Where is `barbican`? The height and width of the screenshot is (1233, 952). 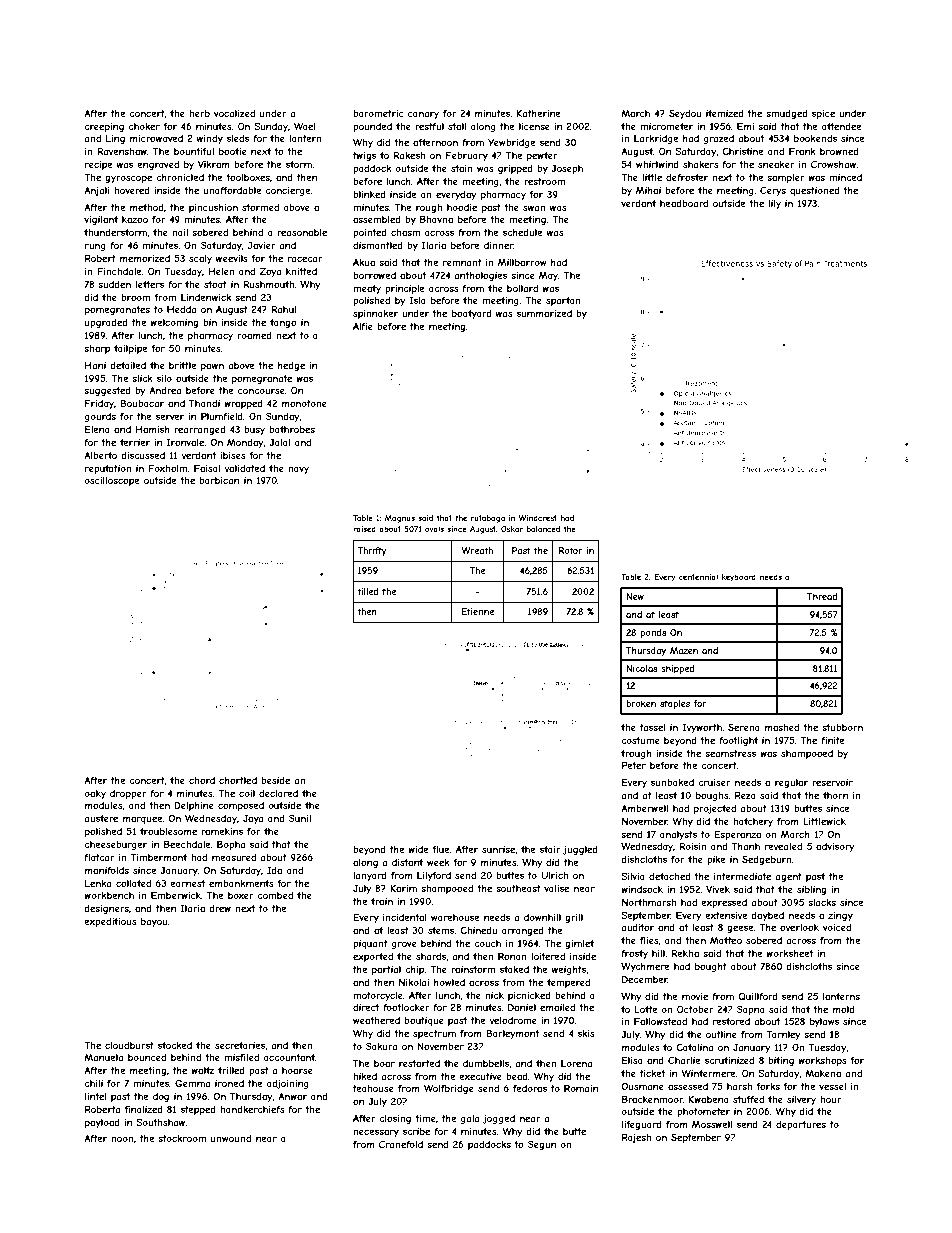
barbican is located at coordinates (219, 480).
